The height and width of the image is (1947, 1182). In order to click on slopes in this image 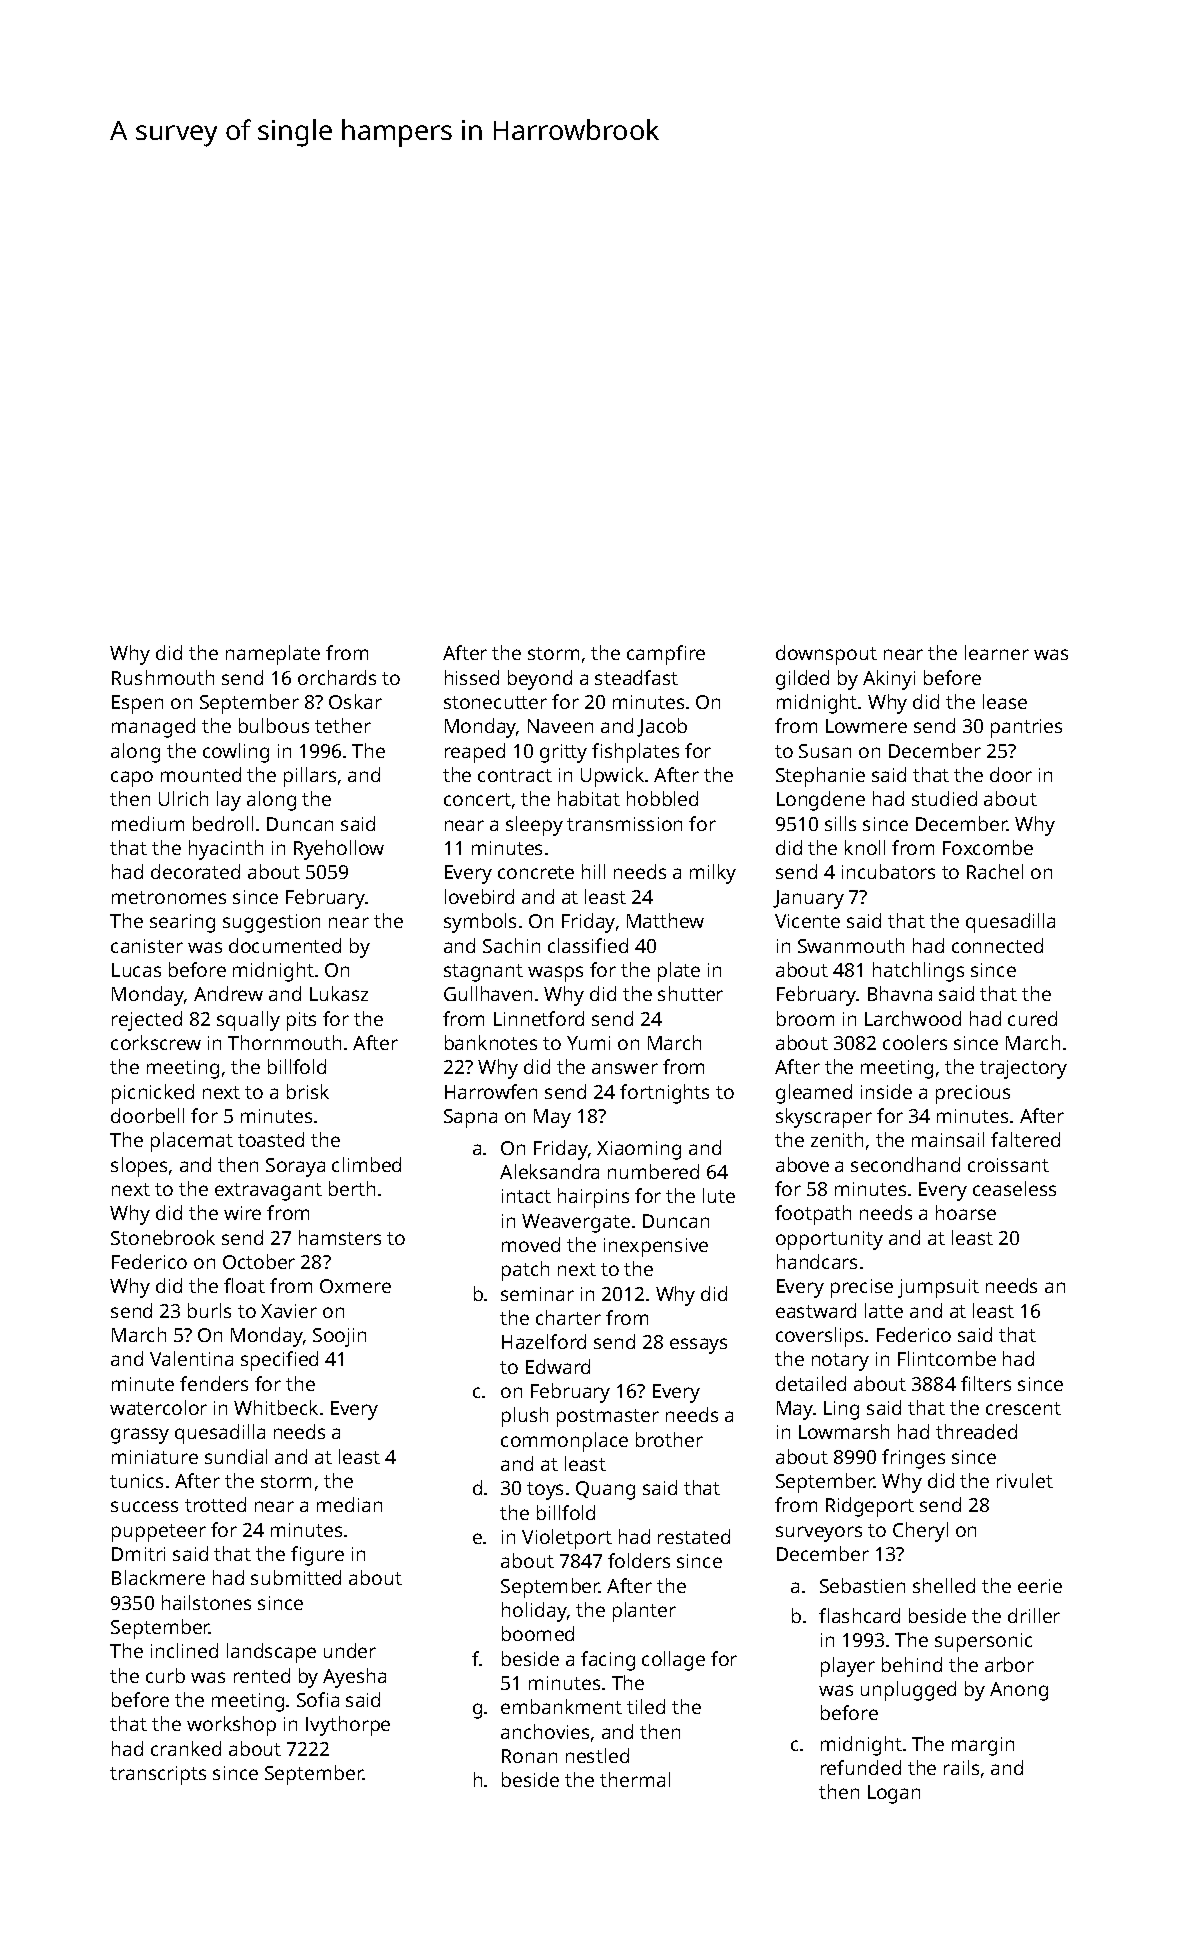, I will do `click(139, 1167)`.
